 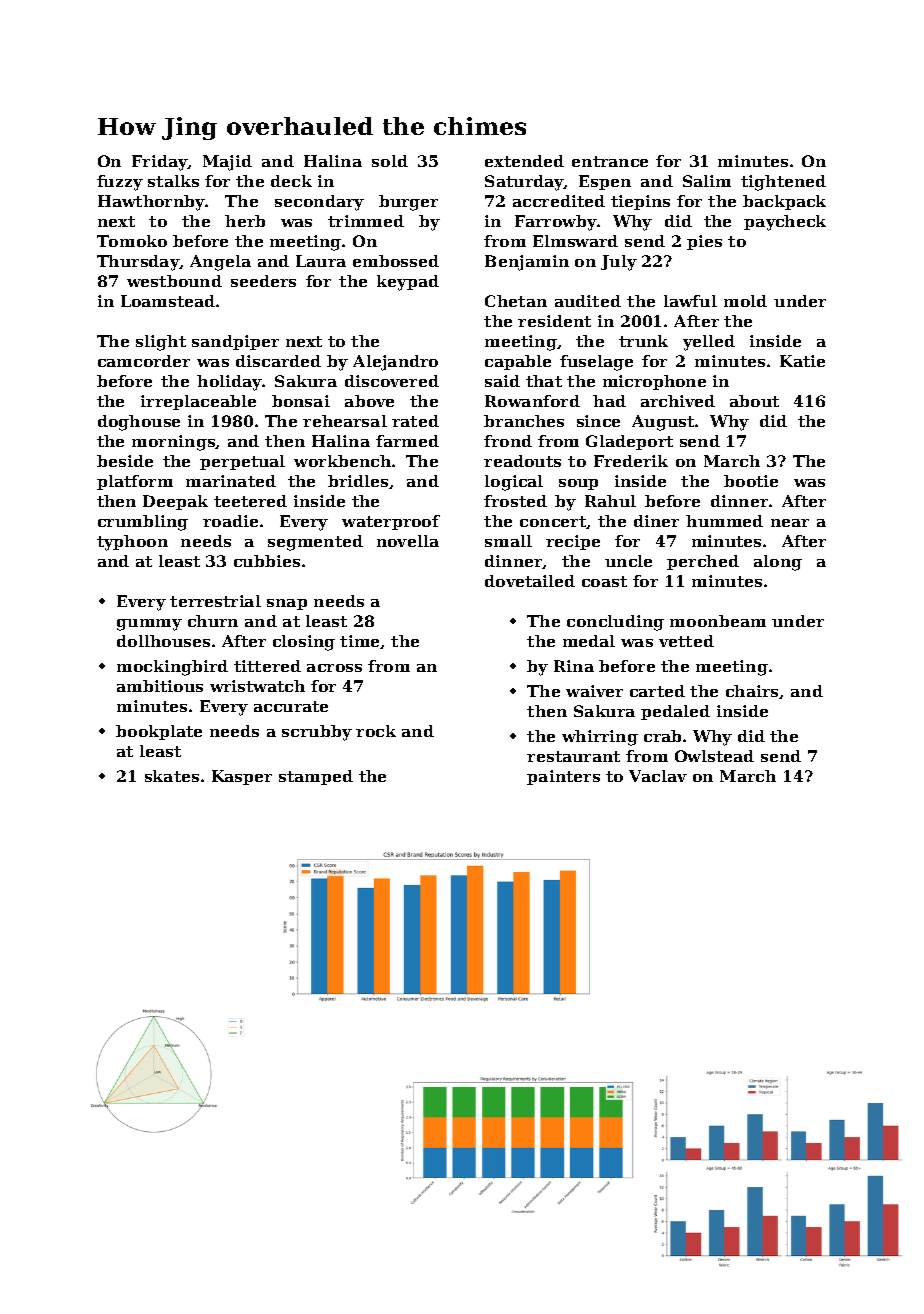 What do you see at coordinates (658, 776) in the screenshot?
I see `Vaclav` at bounding box center [658, 776].
